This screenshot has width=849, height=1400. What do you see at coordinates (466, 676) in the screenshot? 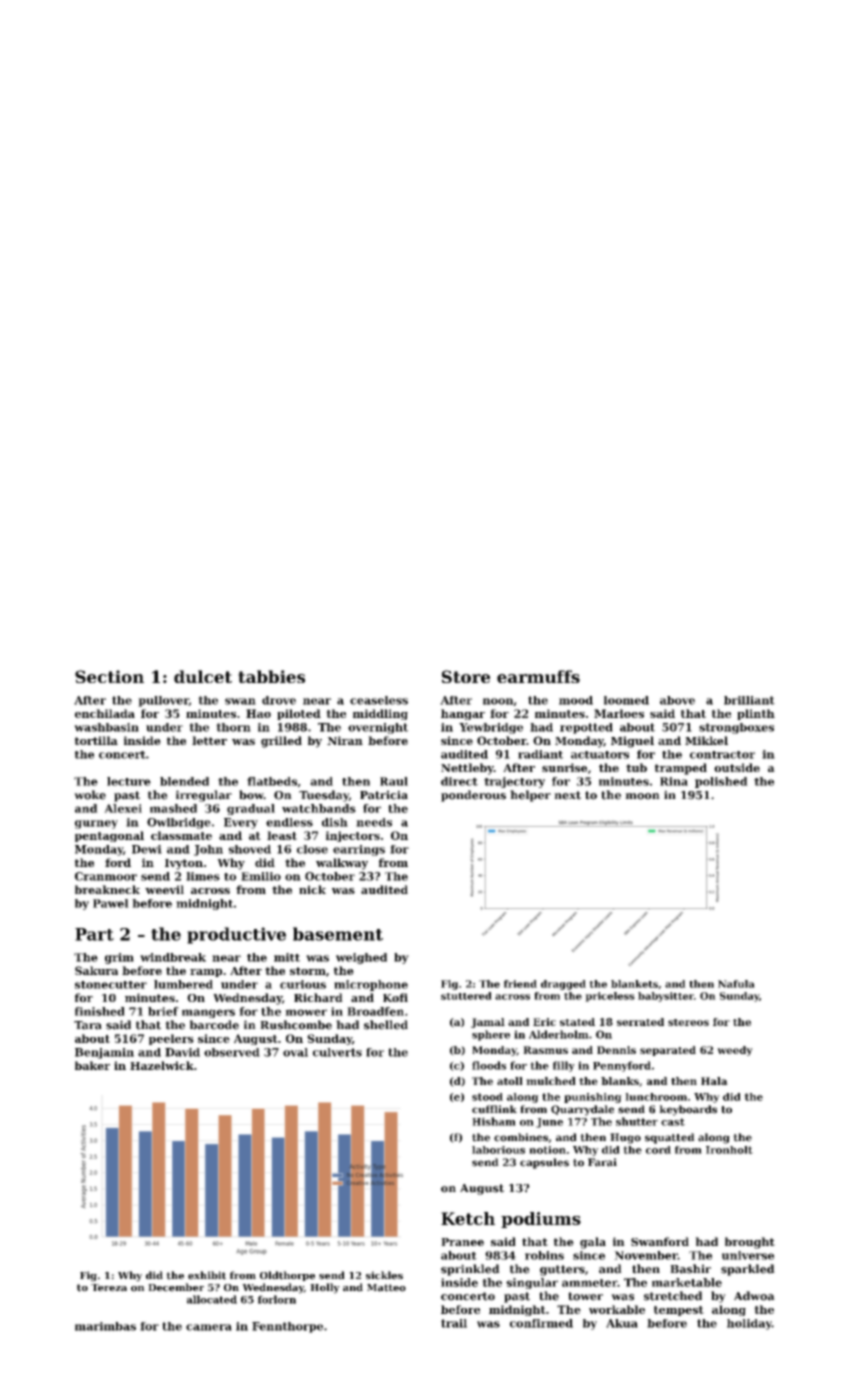
I see `Store` at bounding box center [466, 676].
